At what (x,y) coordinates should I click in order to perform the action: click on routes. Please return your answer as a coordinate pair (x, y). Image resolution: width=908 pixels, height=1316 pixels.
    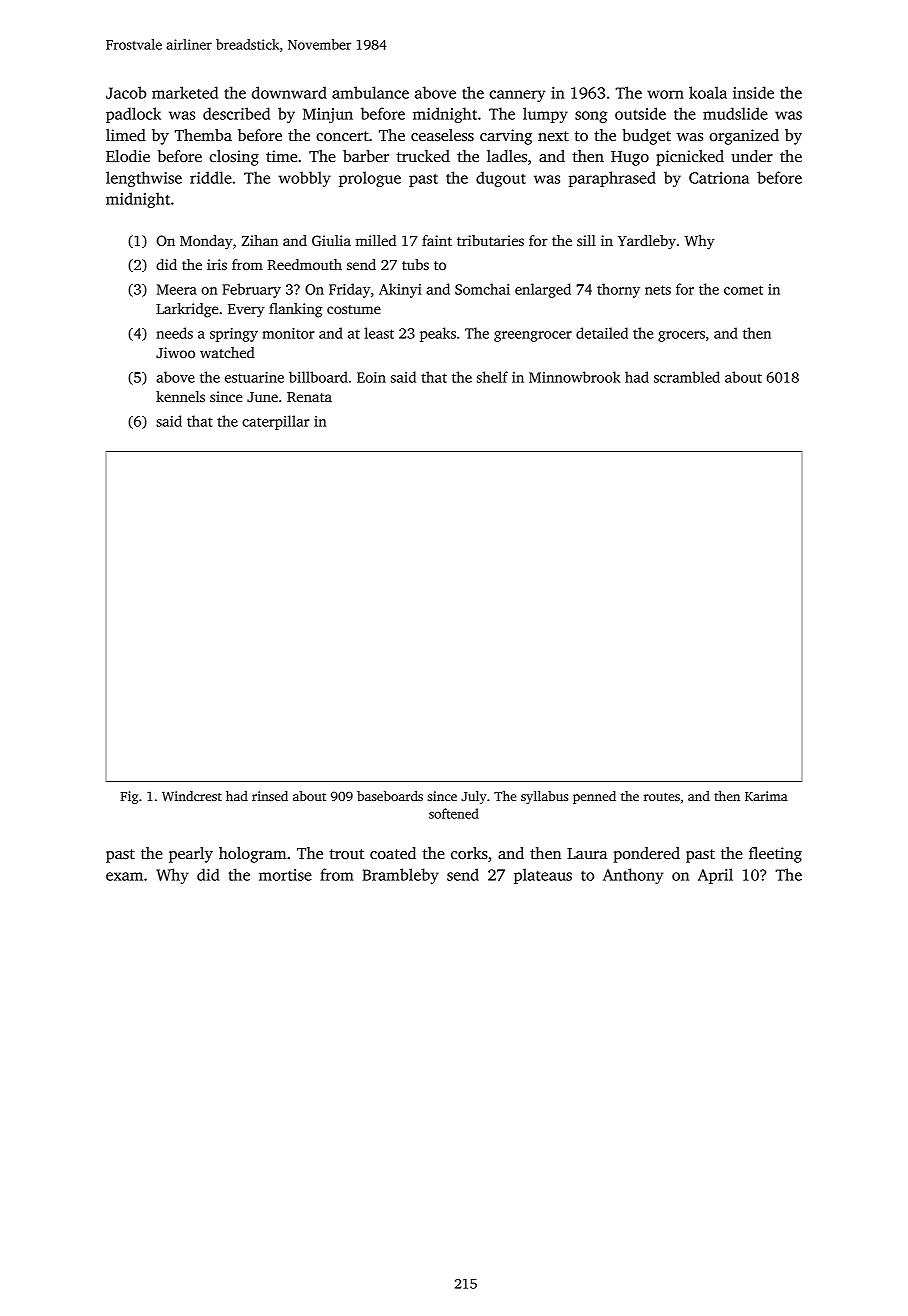
    Looking at the image, I should click on (662, 797).
